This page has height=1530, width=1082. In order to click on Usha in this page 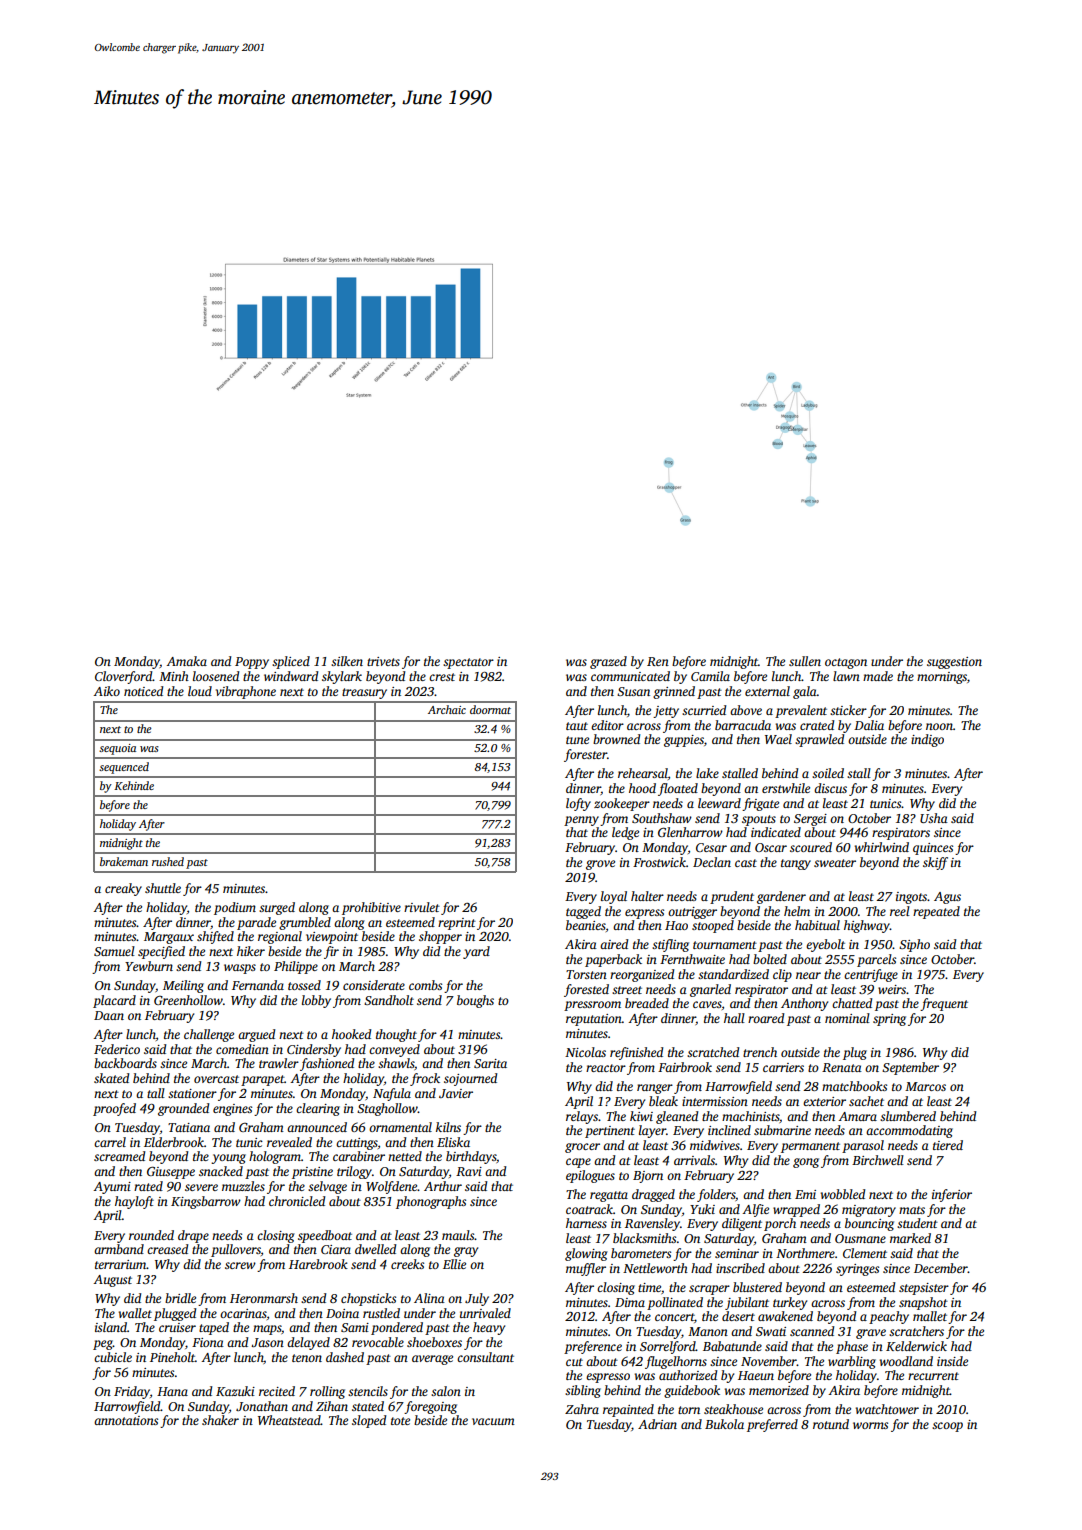, I will do `click(934, 818)`.
